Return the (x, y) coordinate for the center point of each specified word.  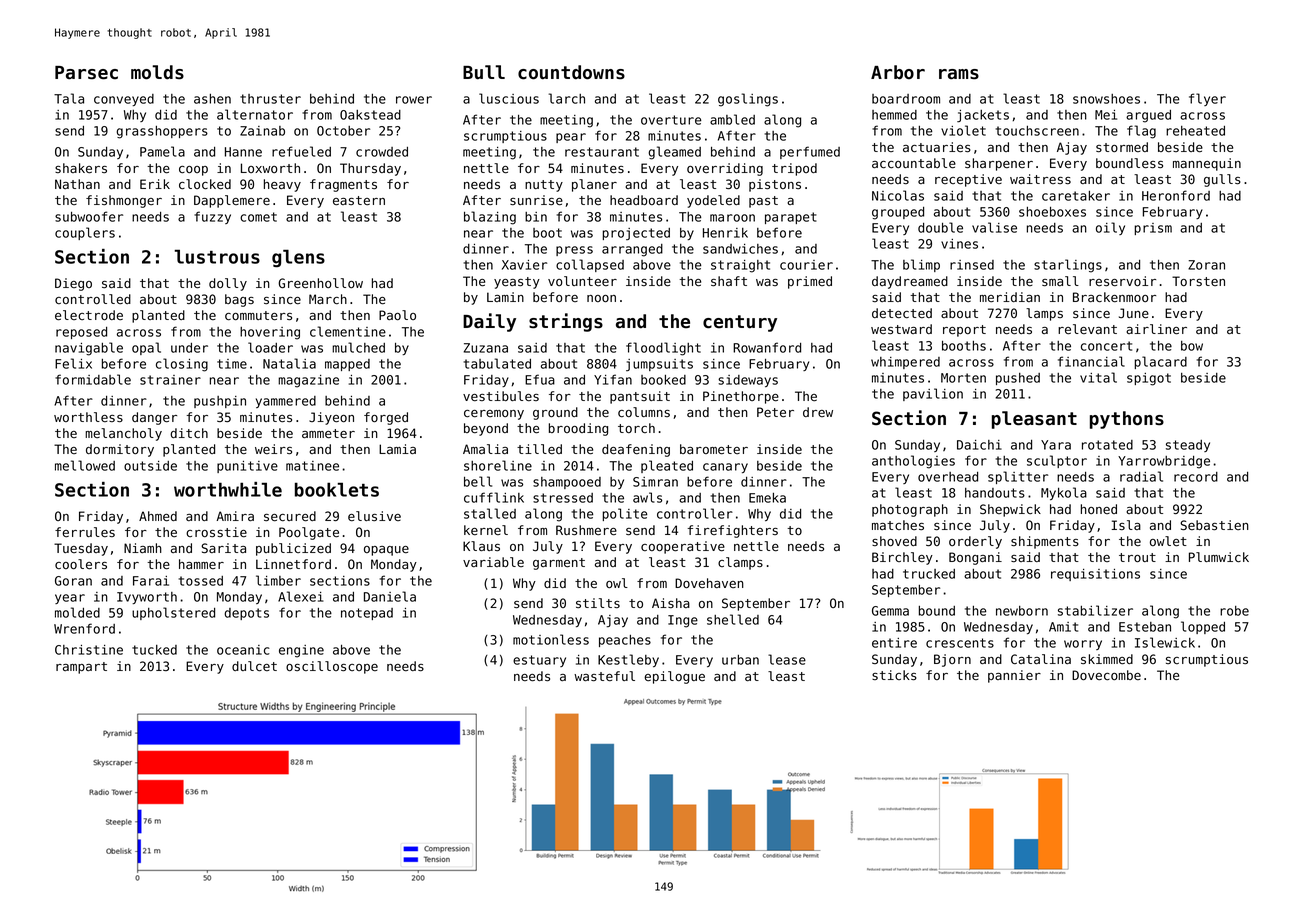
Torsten (1198, 281)
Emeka (767, 498)
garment (559, 564)
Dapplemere (232, 201)
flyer (1207, 99)
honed (1099, 509)
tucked (154, 650)
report (964, 331)
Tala (69, 98)
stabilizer (1095, 610)
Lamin (505, 297)
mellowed (85, 465)
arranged (632, 250)
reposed (81, 333)
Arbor (898, 72)
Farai (151, 581)
